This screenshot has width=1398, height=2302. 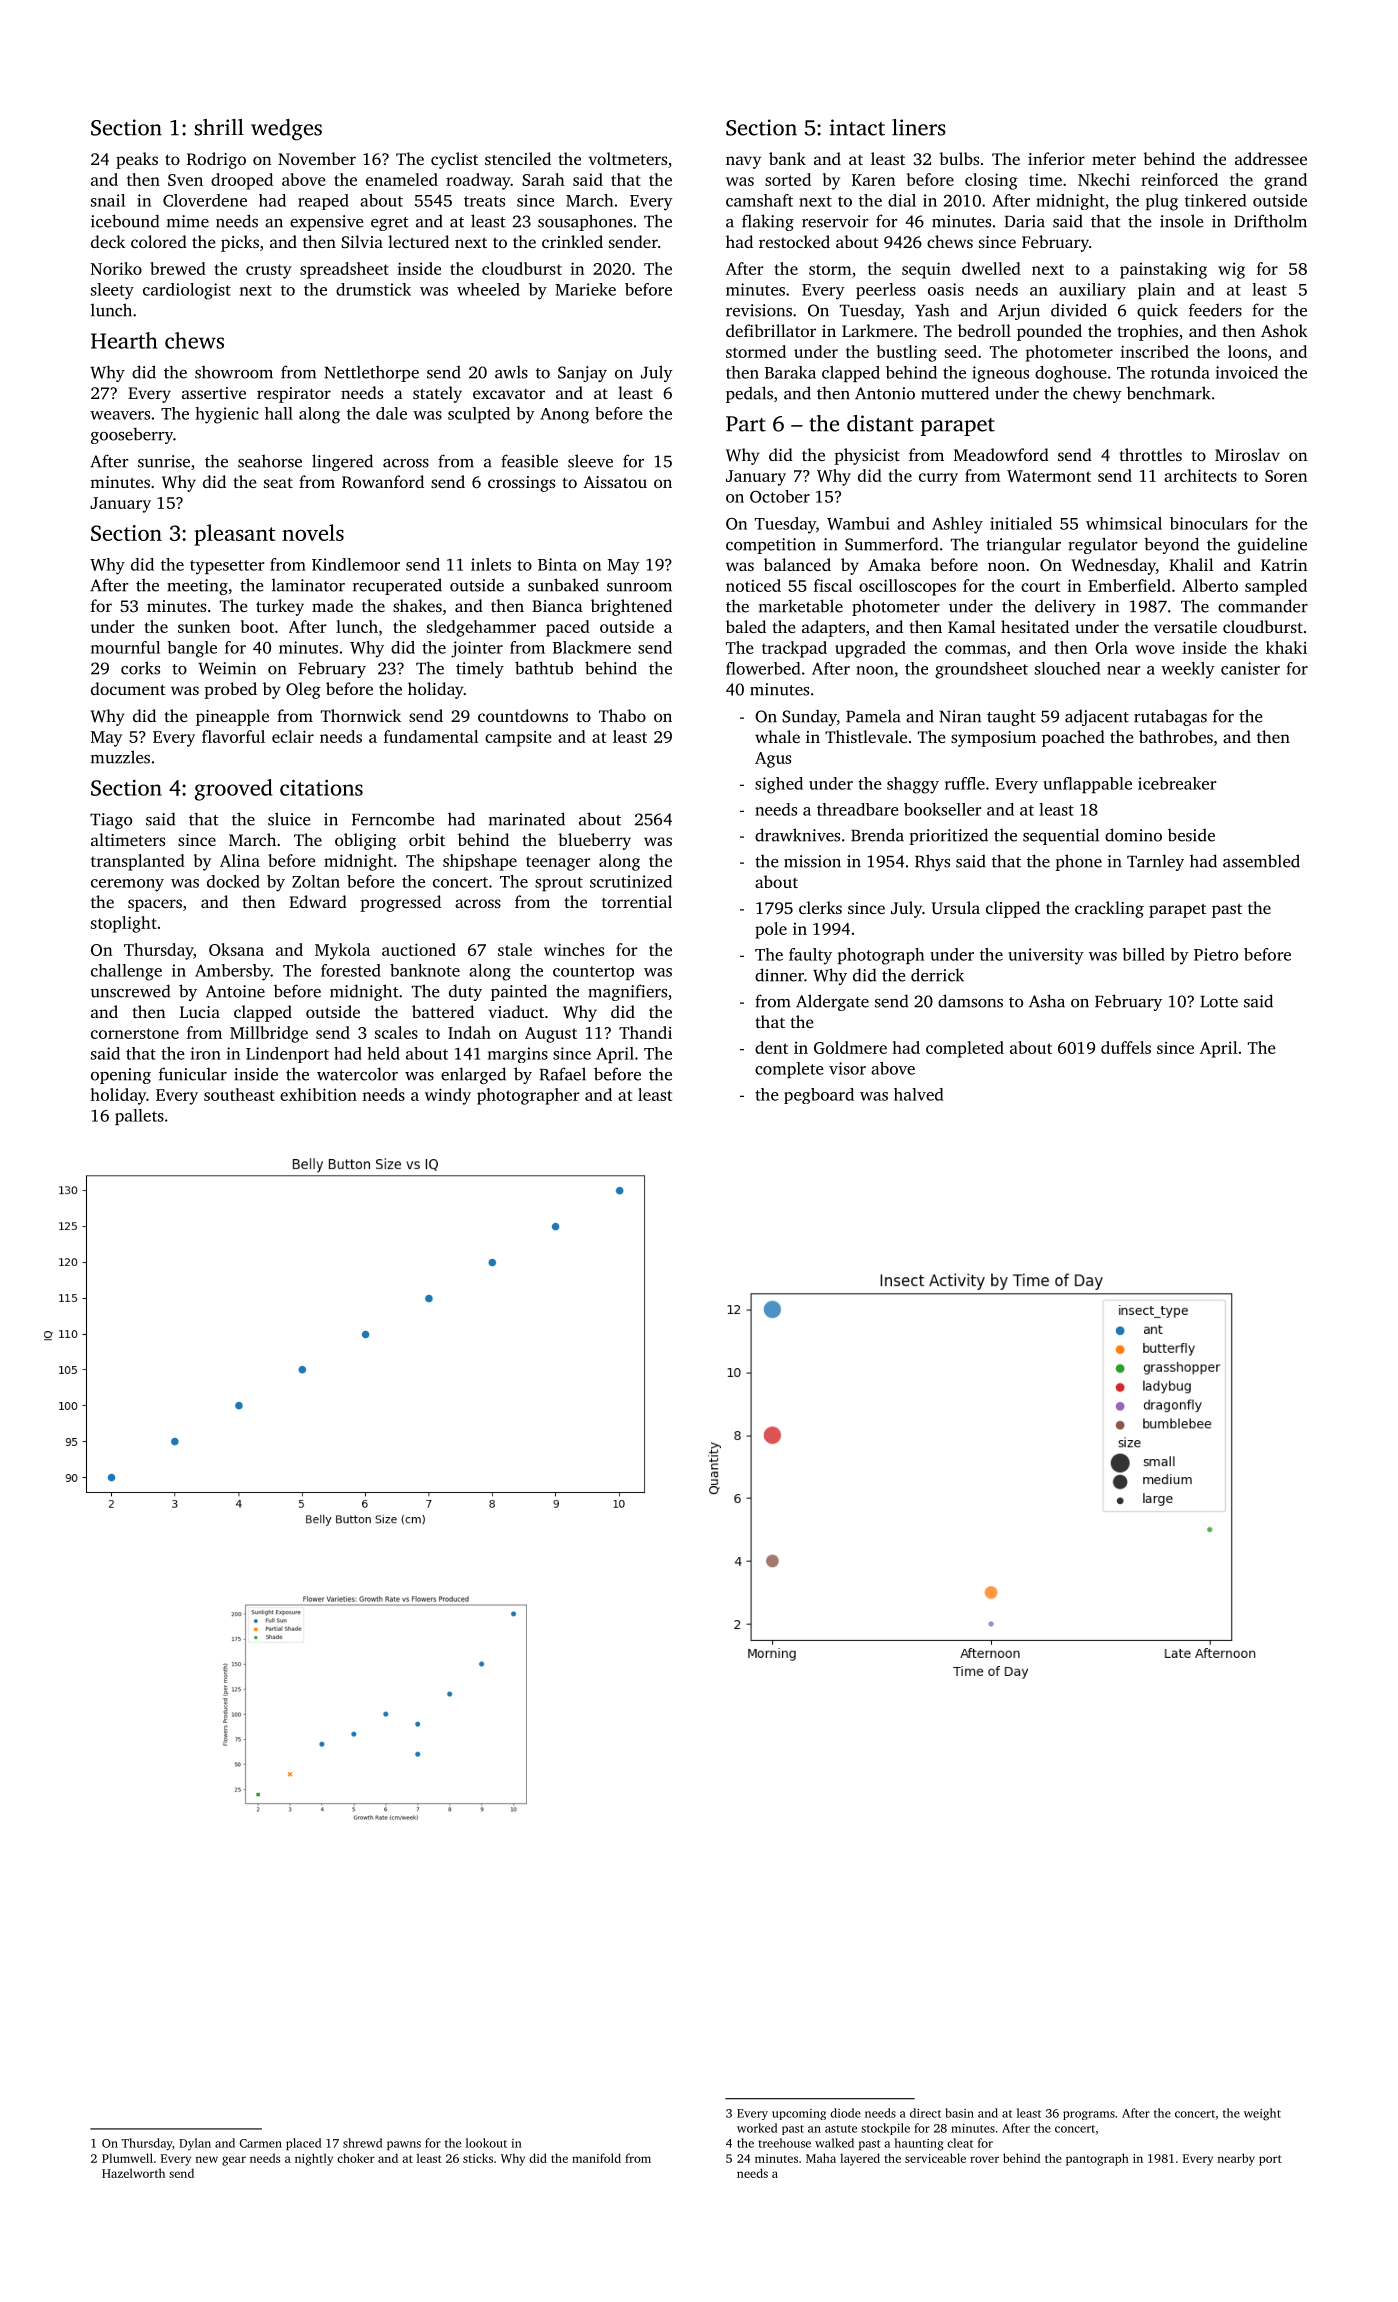 I want to click on nightly, so click(x=314, y=2159).
